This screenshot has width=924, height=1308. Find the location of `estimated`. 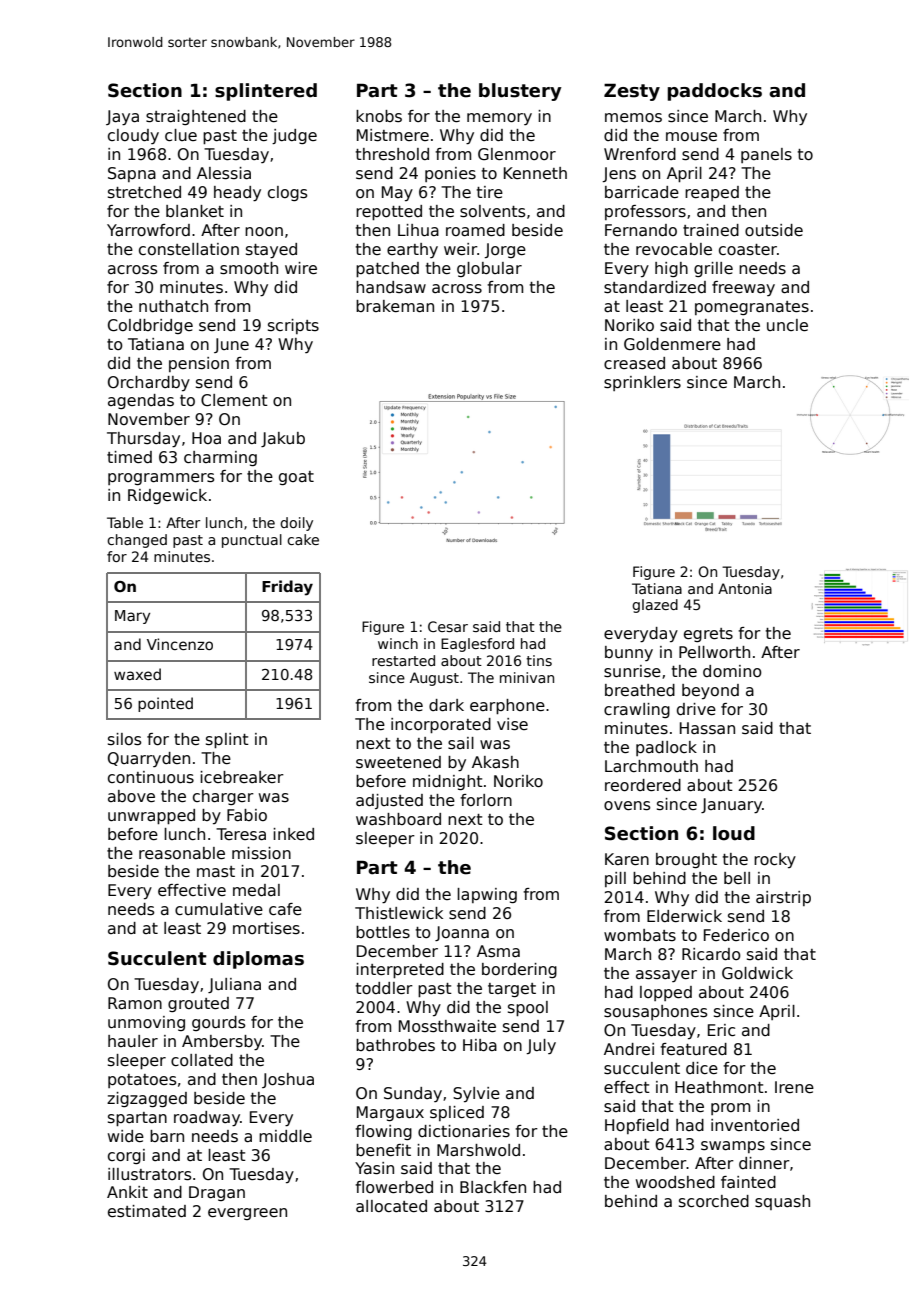

estimated is located at coordinates (147, 1211).
